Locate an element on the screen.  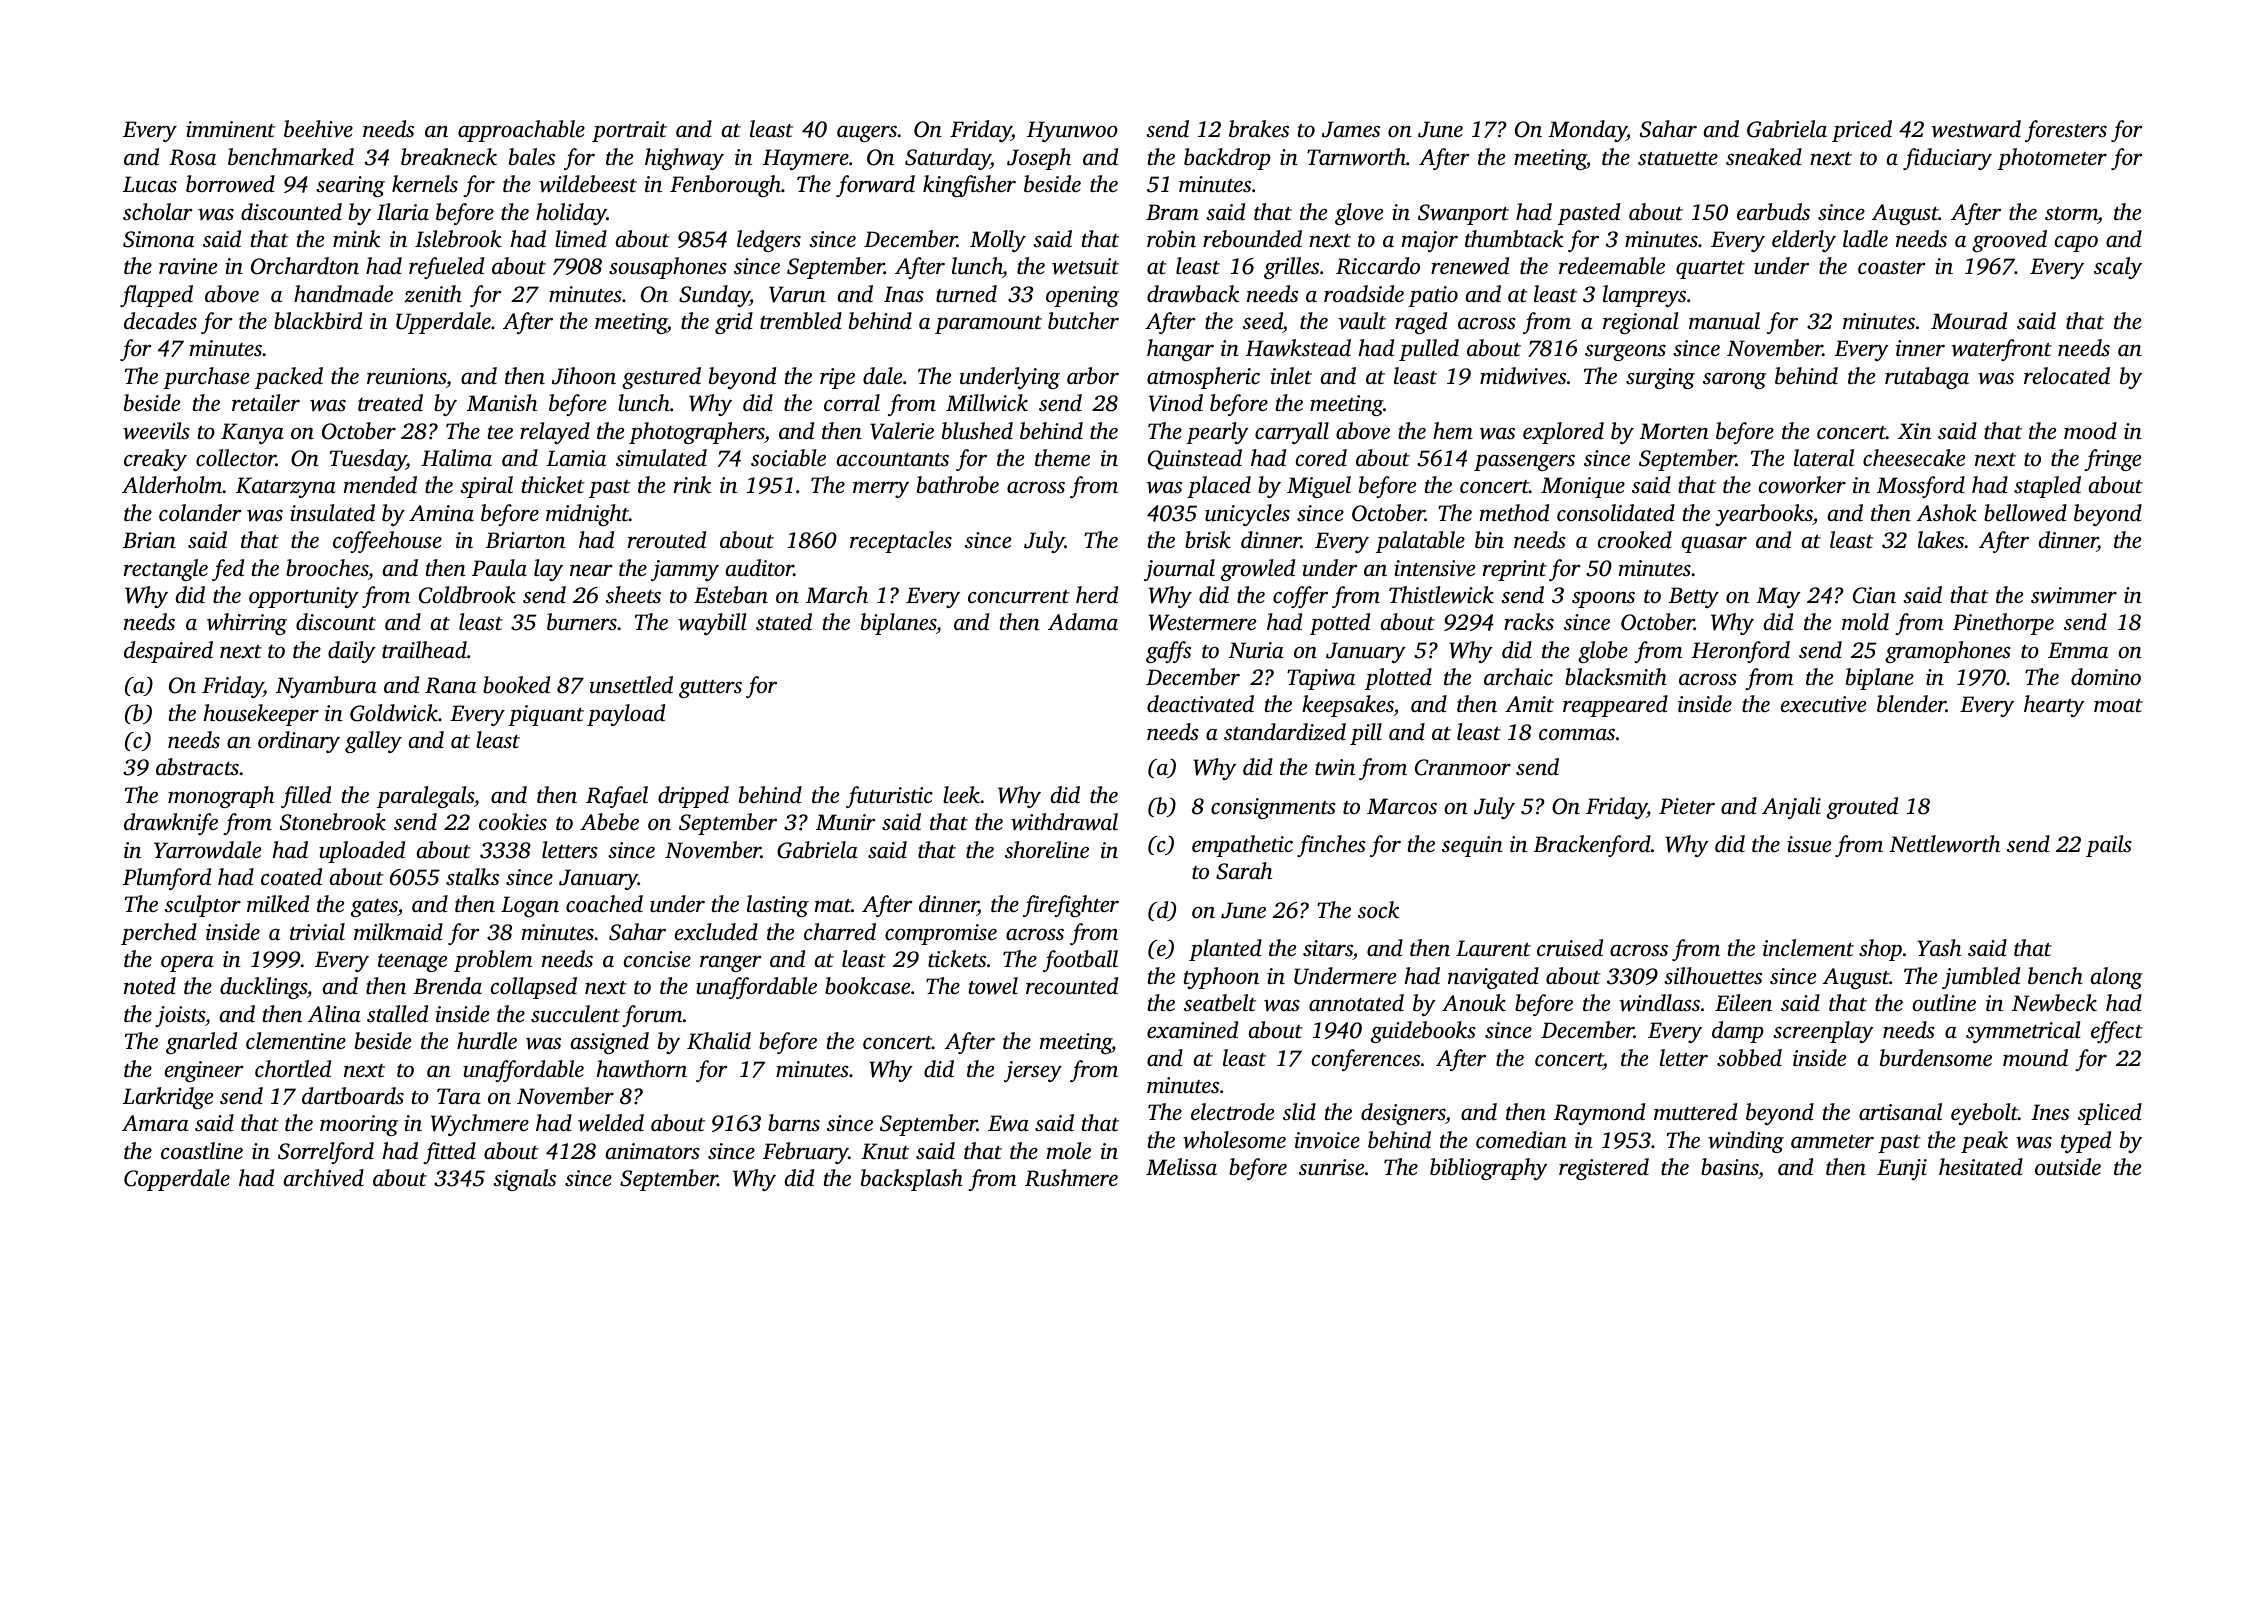
brakes is located at coordinates (1259, 129).
